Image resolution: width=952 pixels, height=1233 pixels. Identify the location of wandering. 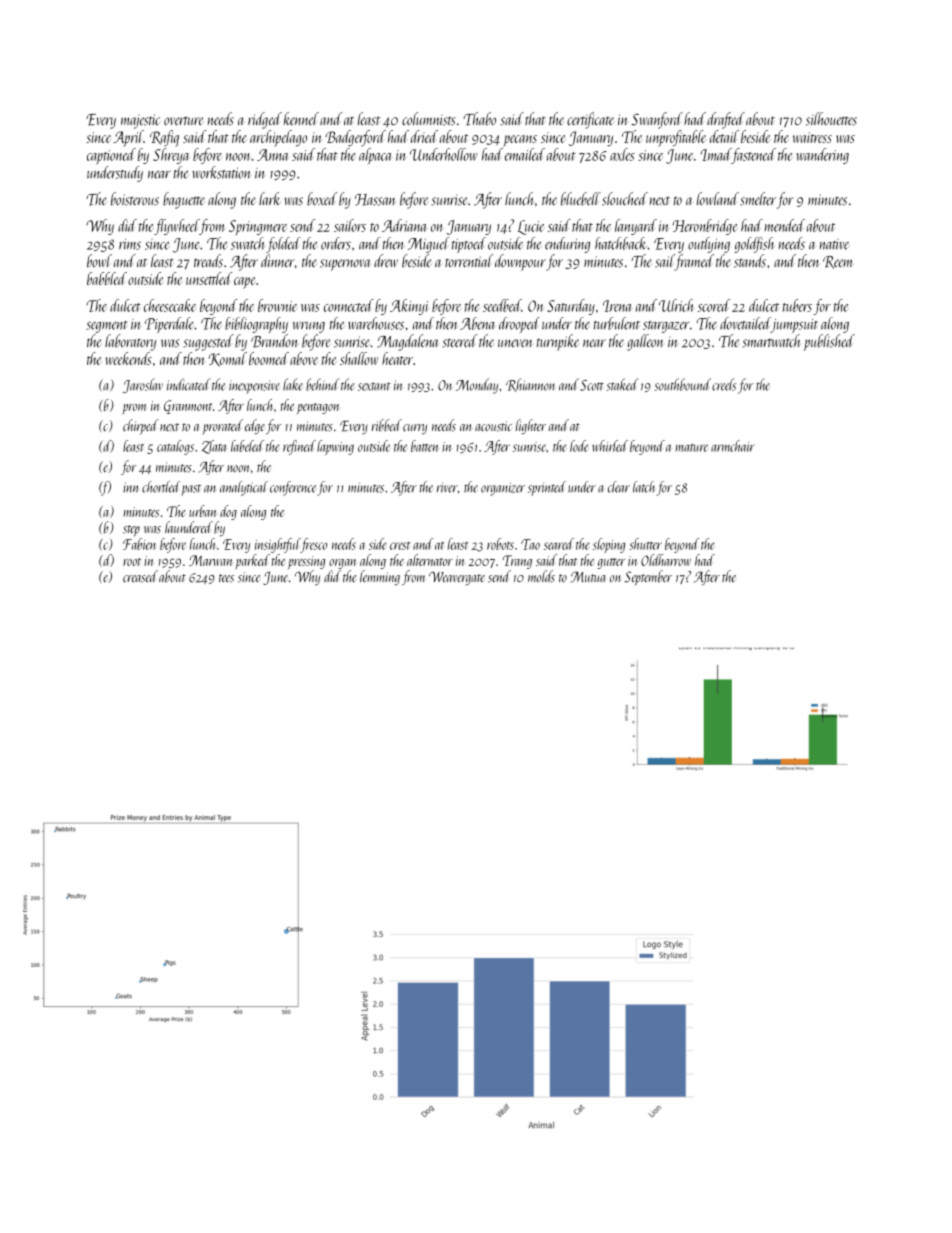
(823, 156).
